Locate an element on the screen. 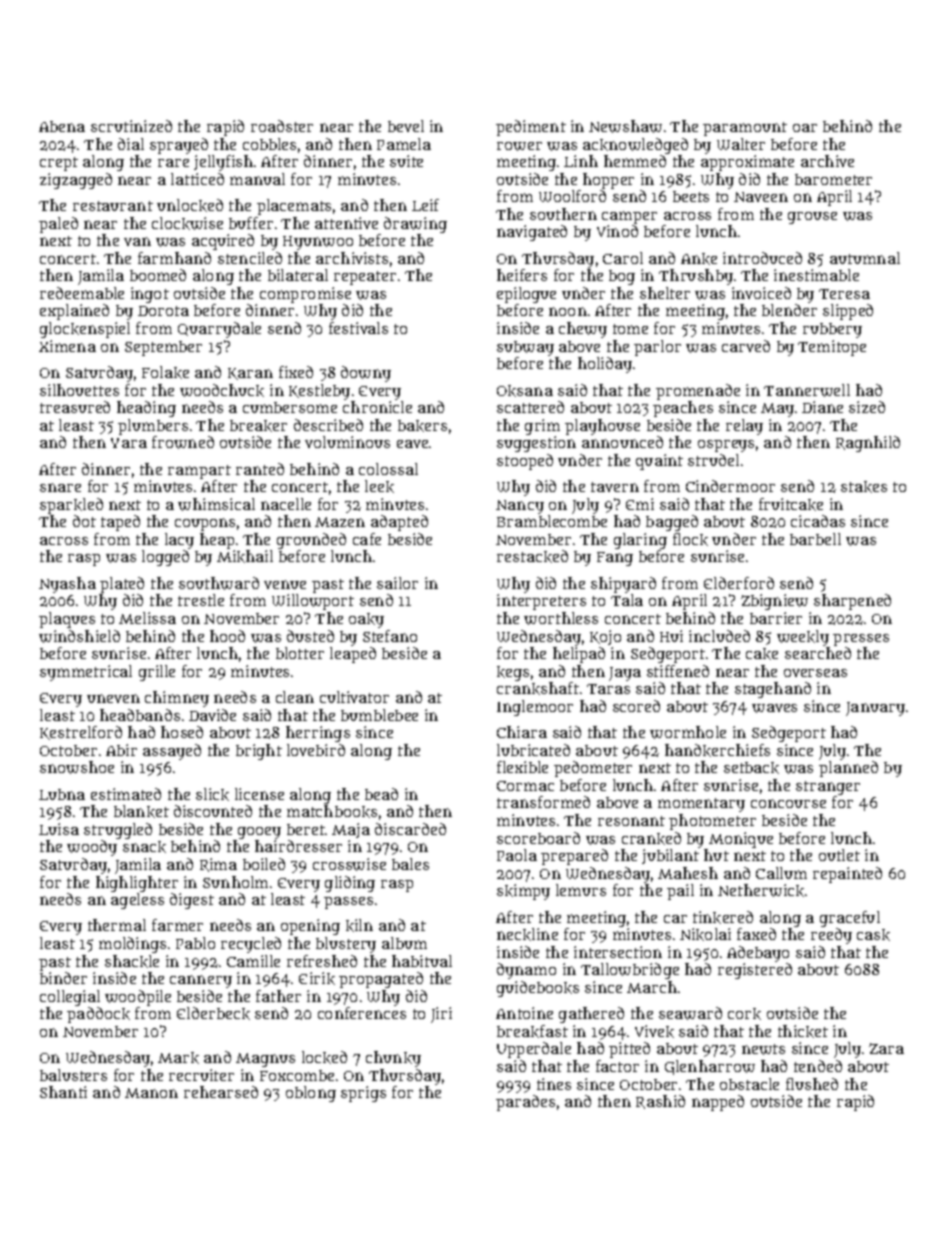  heifers is located at coordinates (522, 275).
